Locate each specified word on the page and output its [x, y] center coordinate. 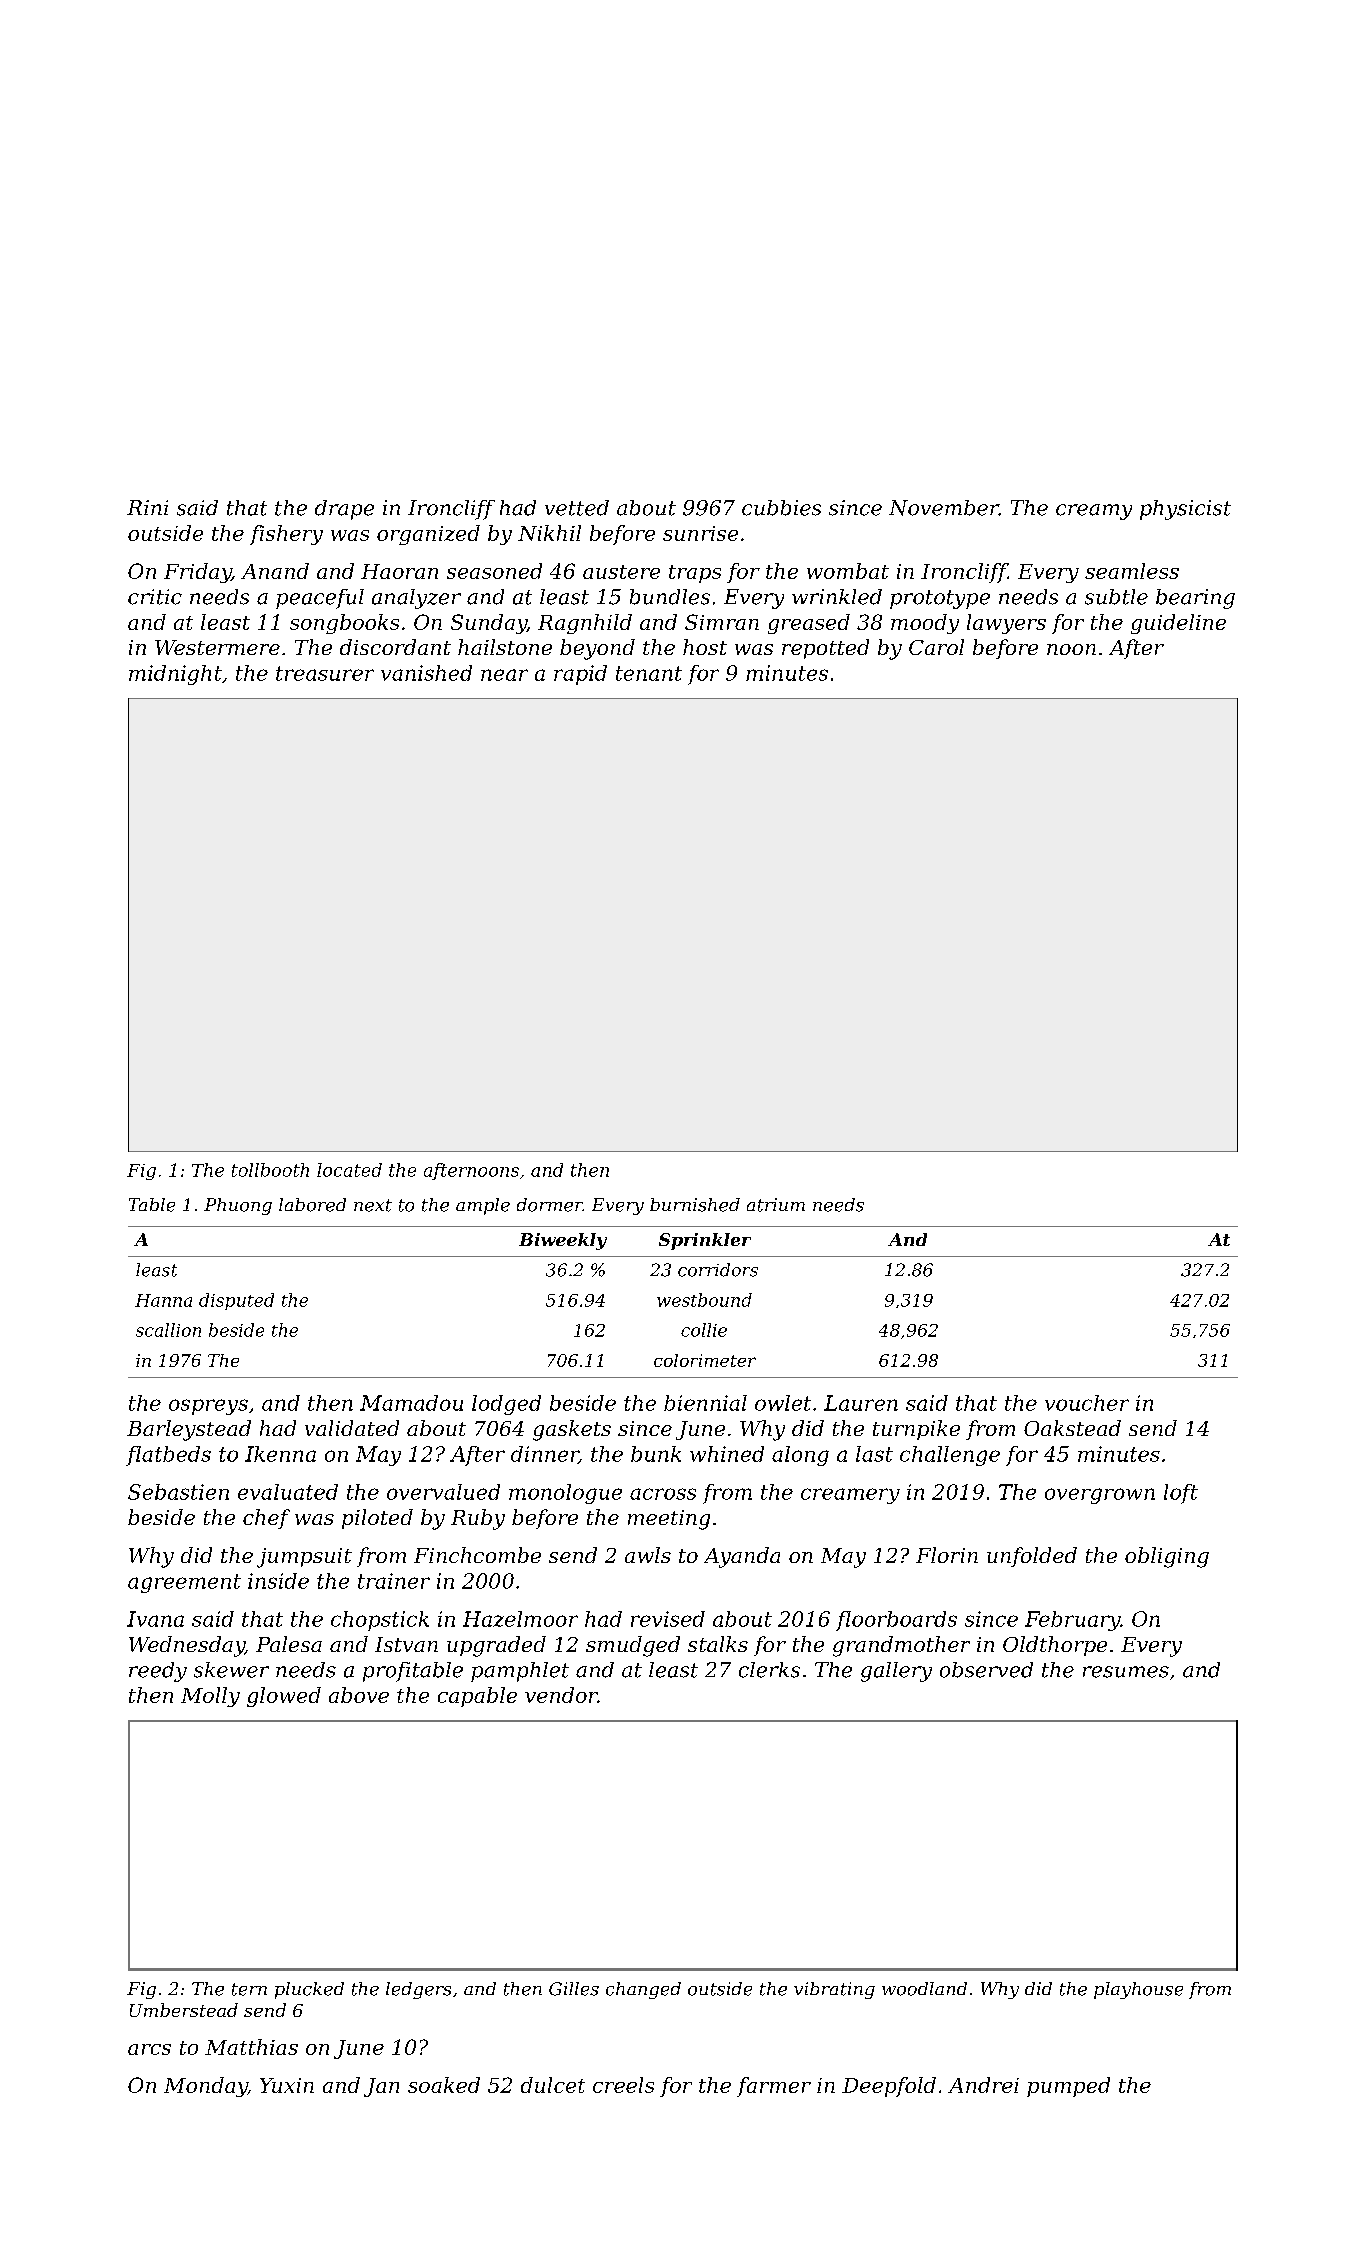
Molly [210, 1697]
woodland [924, 1989]
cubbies [781, 508]
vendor [561, 1695]
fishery [286, 535]
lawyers [1006, 624]
